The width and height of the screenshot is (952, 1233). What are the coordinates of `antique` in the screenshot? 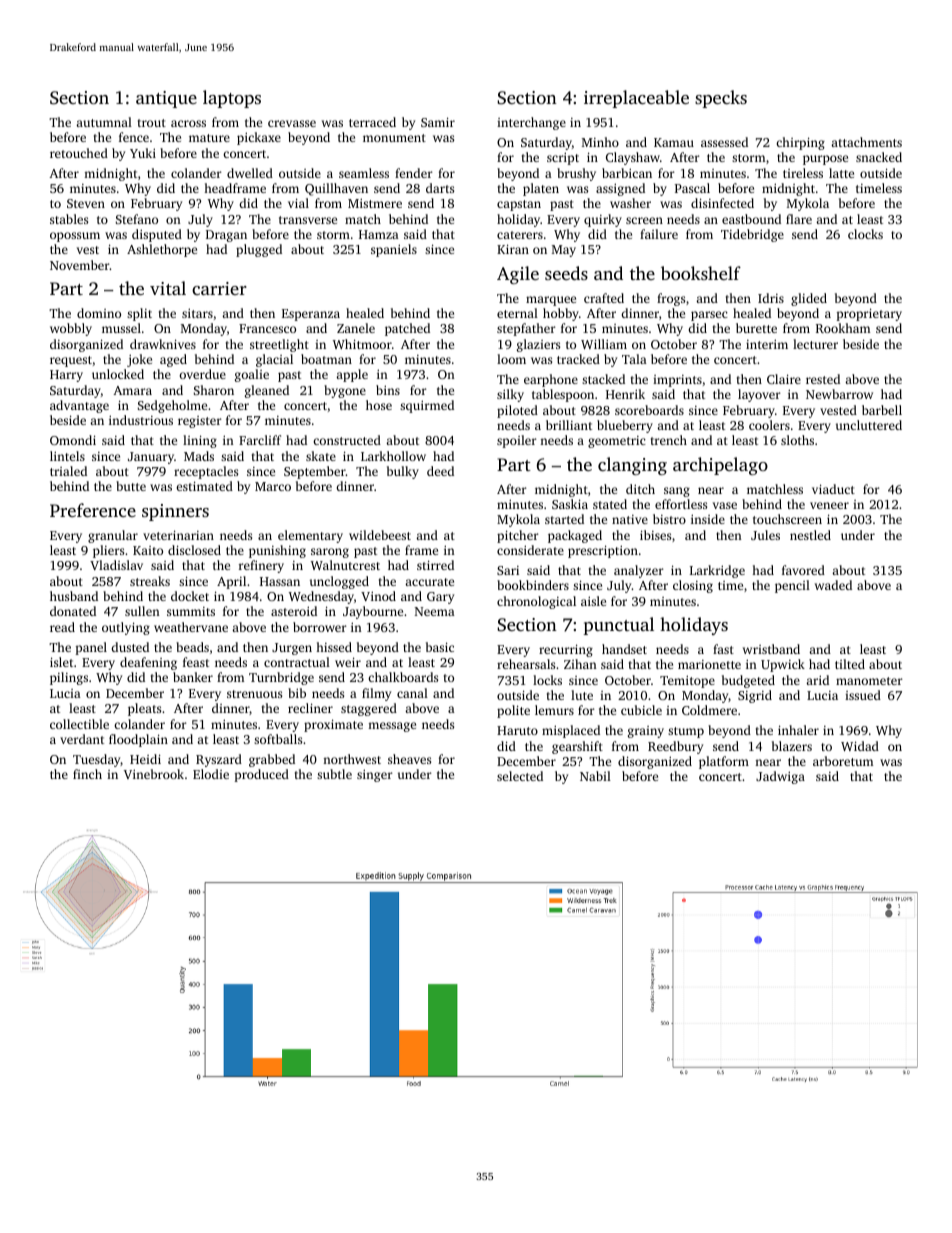 It's located at (166, 99).
